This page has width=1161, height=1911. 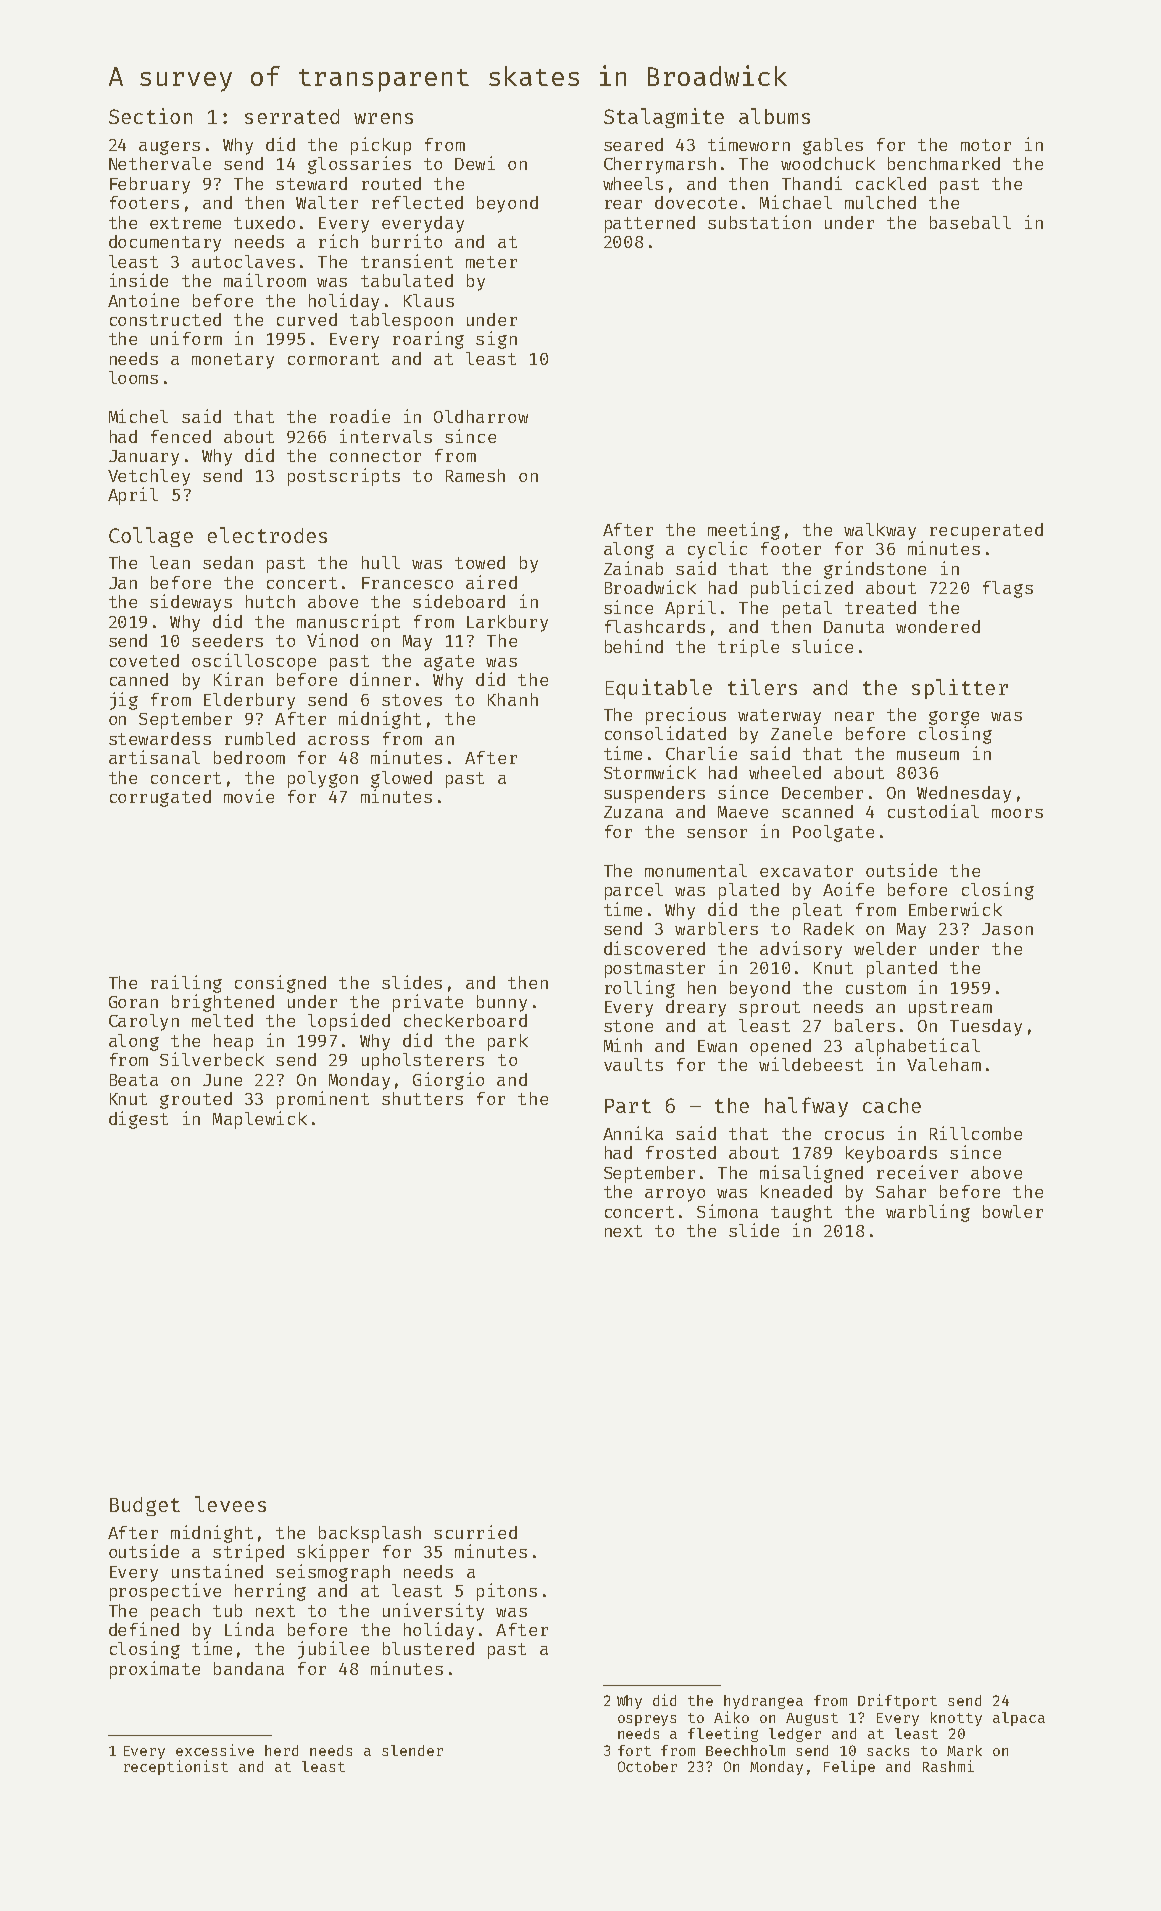 What do you see at coordinates (150, 116) in the page?
I see `Section` at bounding box center [150, 116].
